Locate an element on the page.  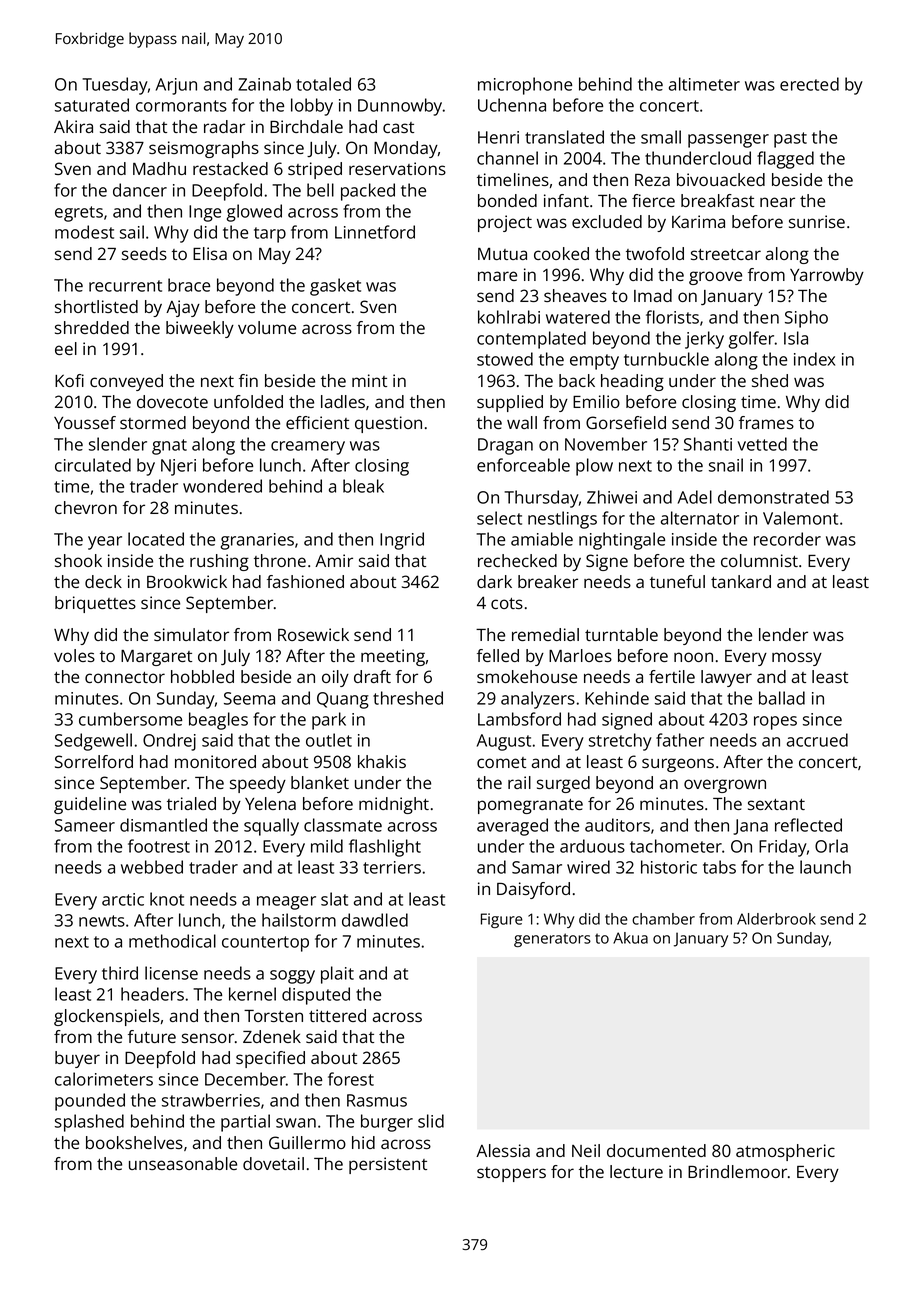
Daisyford is located at coordinates (533, 890).
